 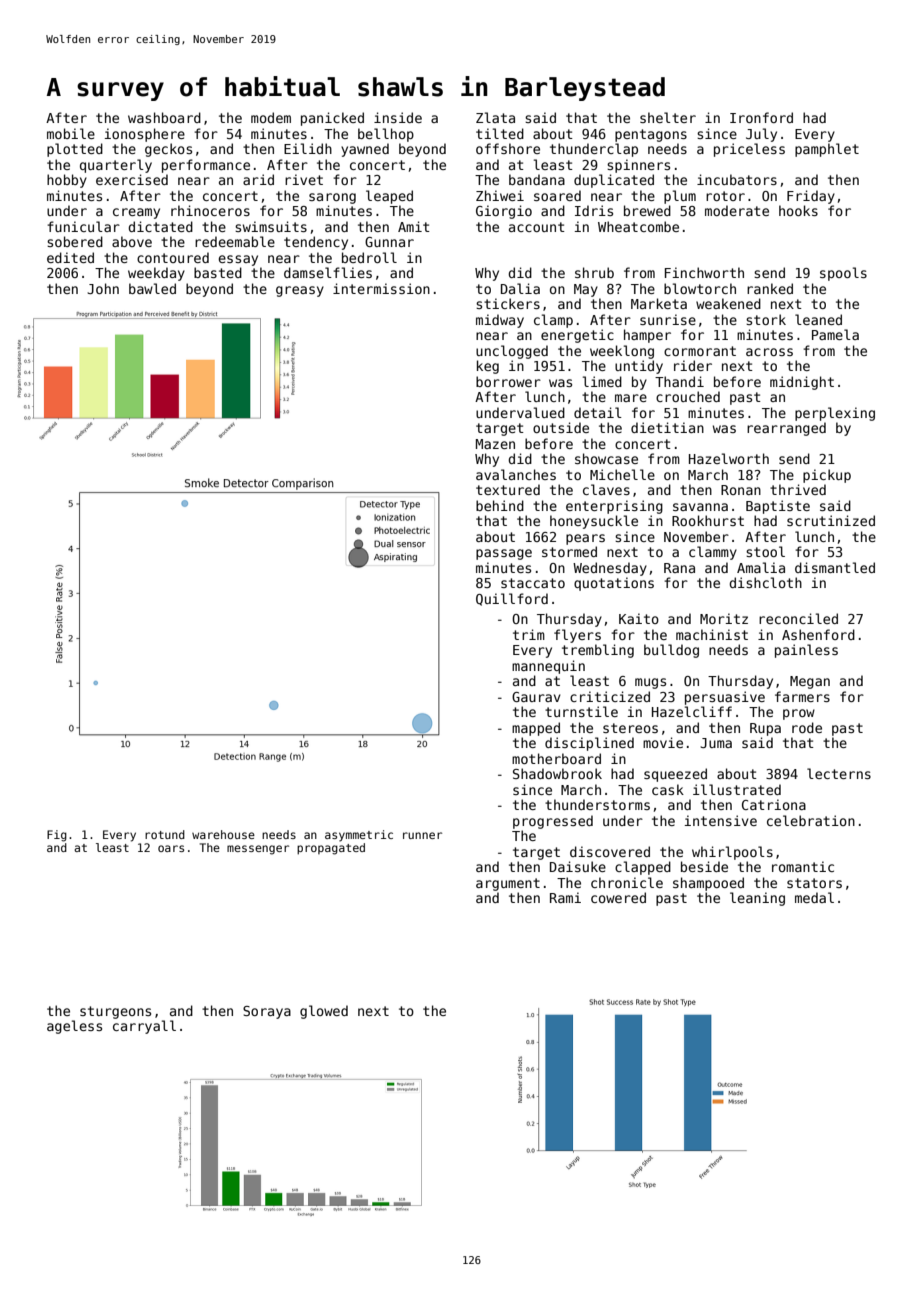 I want to click on dismantled, so click(x=835, y=567).
